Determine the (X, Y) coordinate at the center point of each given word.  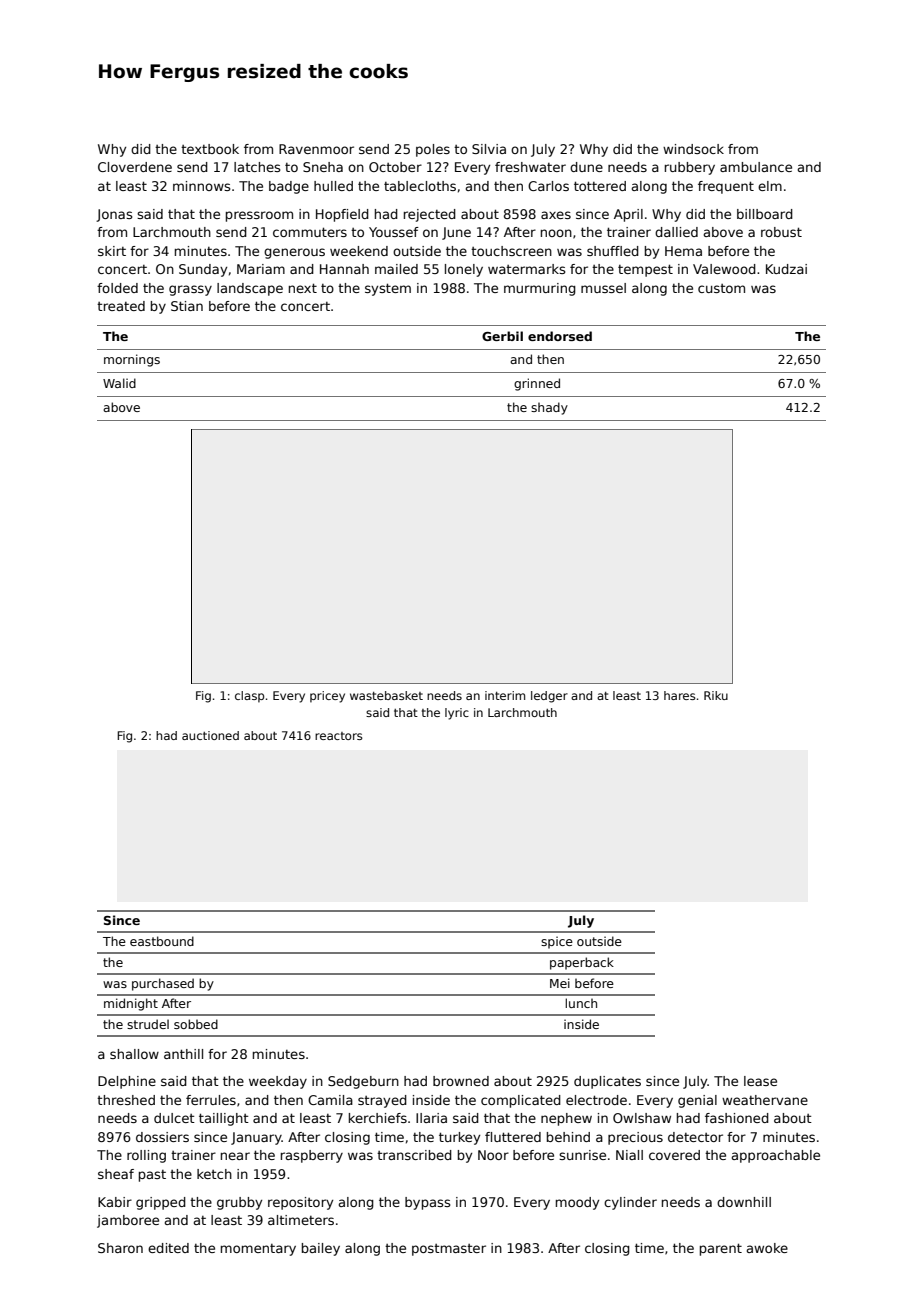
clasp (249, 697)
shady (549, 408)
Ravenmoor (316, 149)
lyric (457, 714)
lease (760, 1081)
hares (680, 695)
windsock (693, 149)
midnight (131, 1004)
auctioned (210, 735)
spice (557, 942)
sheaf (116, 1174)
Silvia (489, 149)
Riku (716, 695)
